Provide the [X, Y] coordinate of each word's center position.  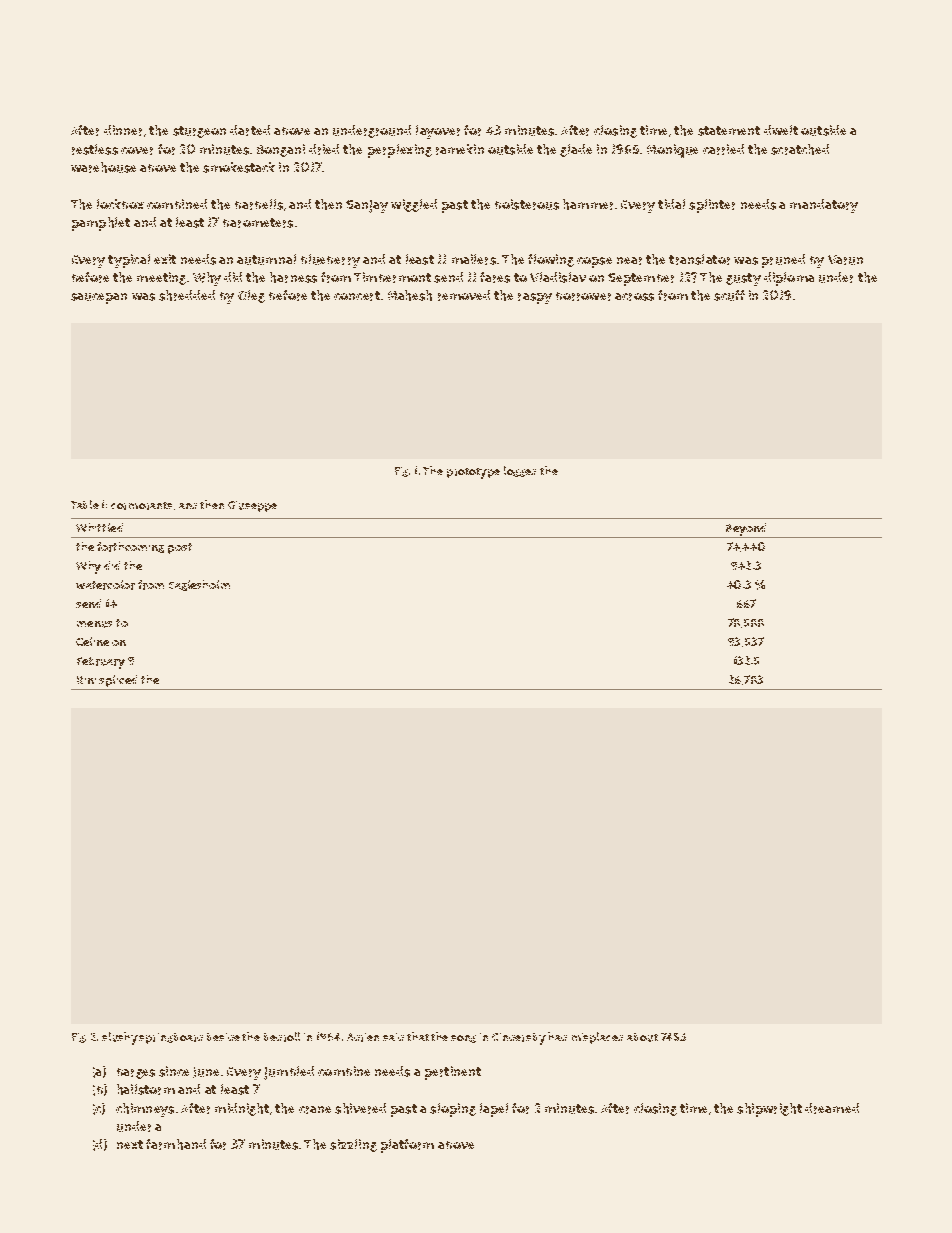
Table [85, 504]
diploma [789, 279]
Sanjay [367, 206]
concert [357, 296]
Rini [86, 680]
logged [520, 471]
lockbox [120, 204]
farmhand [176, 1144]
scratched [800, 149]
